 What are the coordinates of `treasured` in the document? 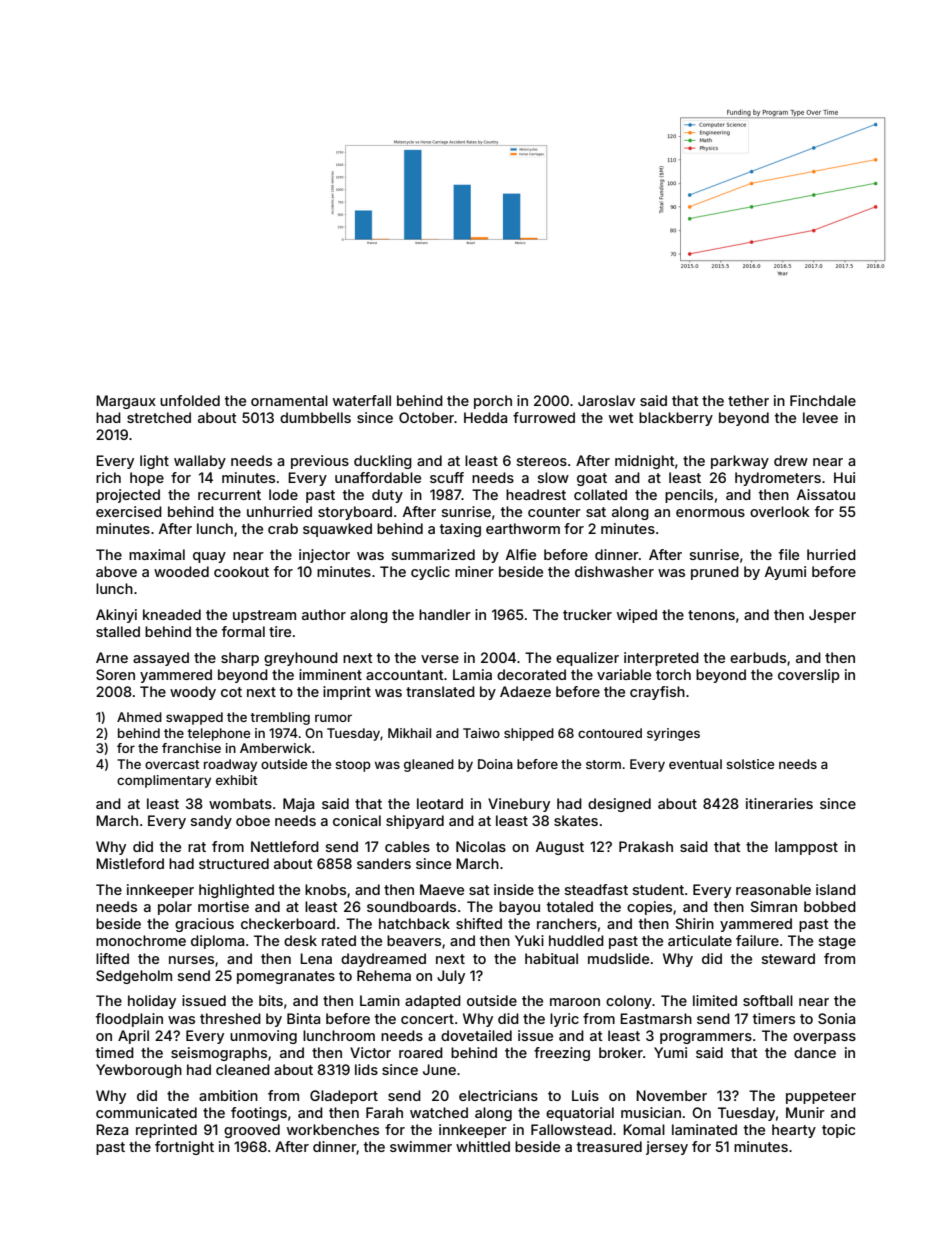 It's located at (609, 1146).
